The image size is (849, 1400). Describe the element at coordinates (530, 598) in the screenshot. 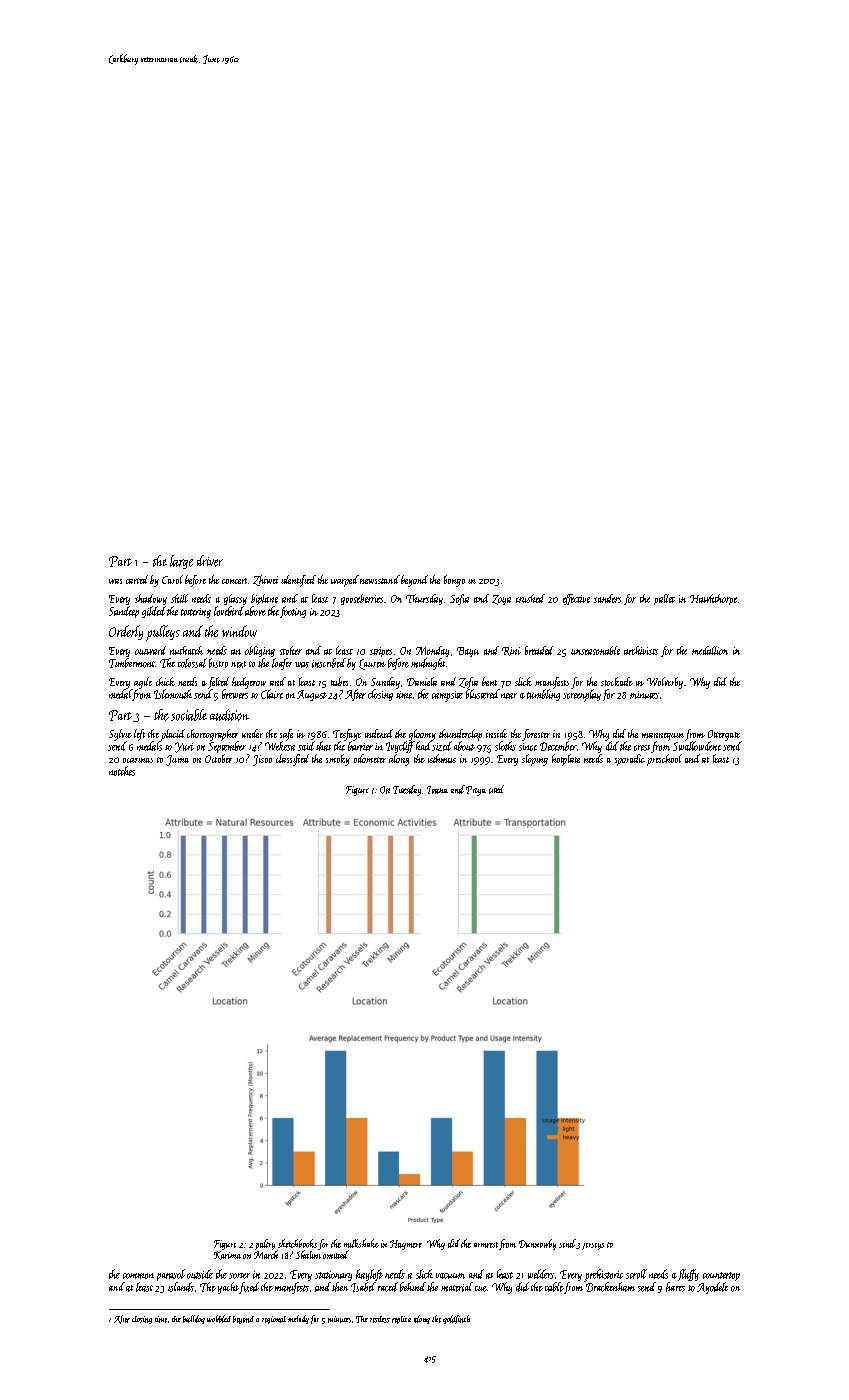

I see `crushed` at that location.
